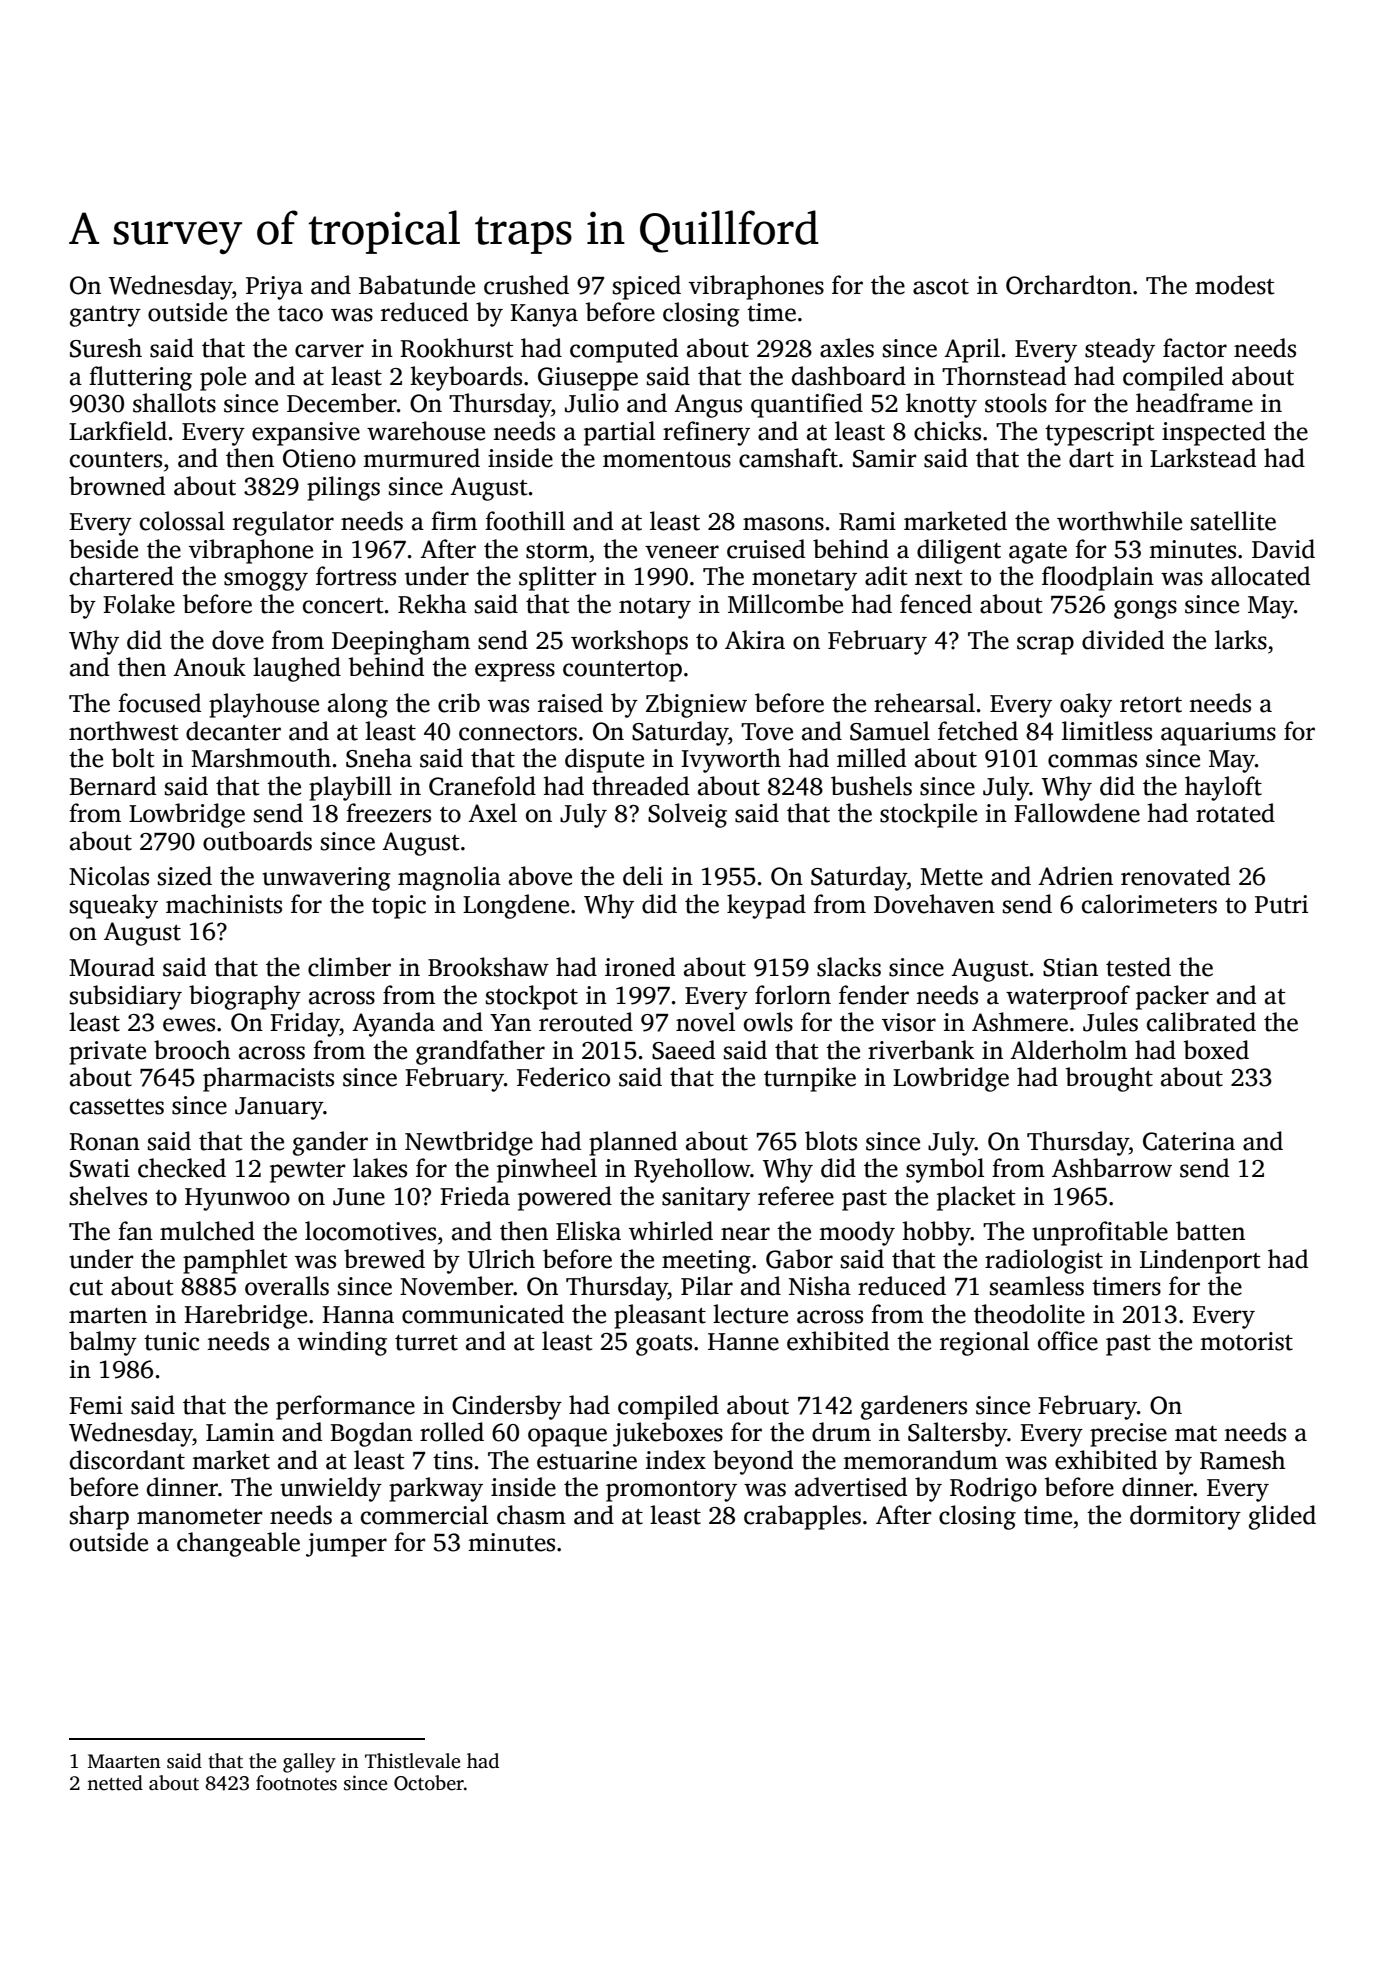  What do you see at coordinates (851, 1487) in the screenshot?
I see `advertised` at bounding box center [851, 1487].
